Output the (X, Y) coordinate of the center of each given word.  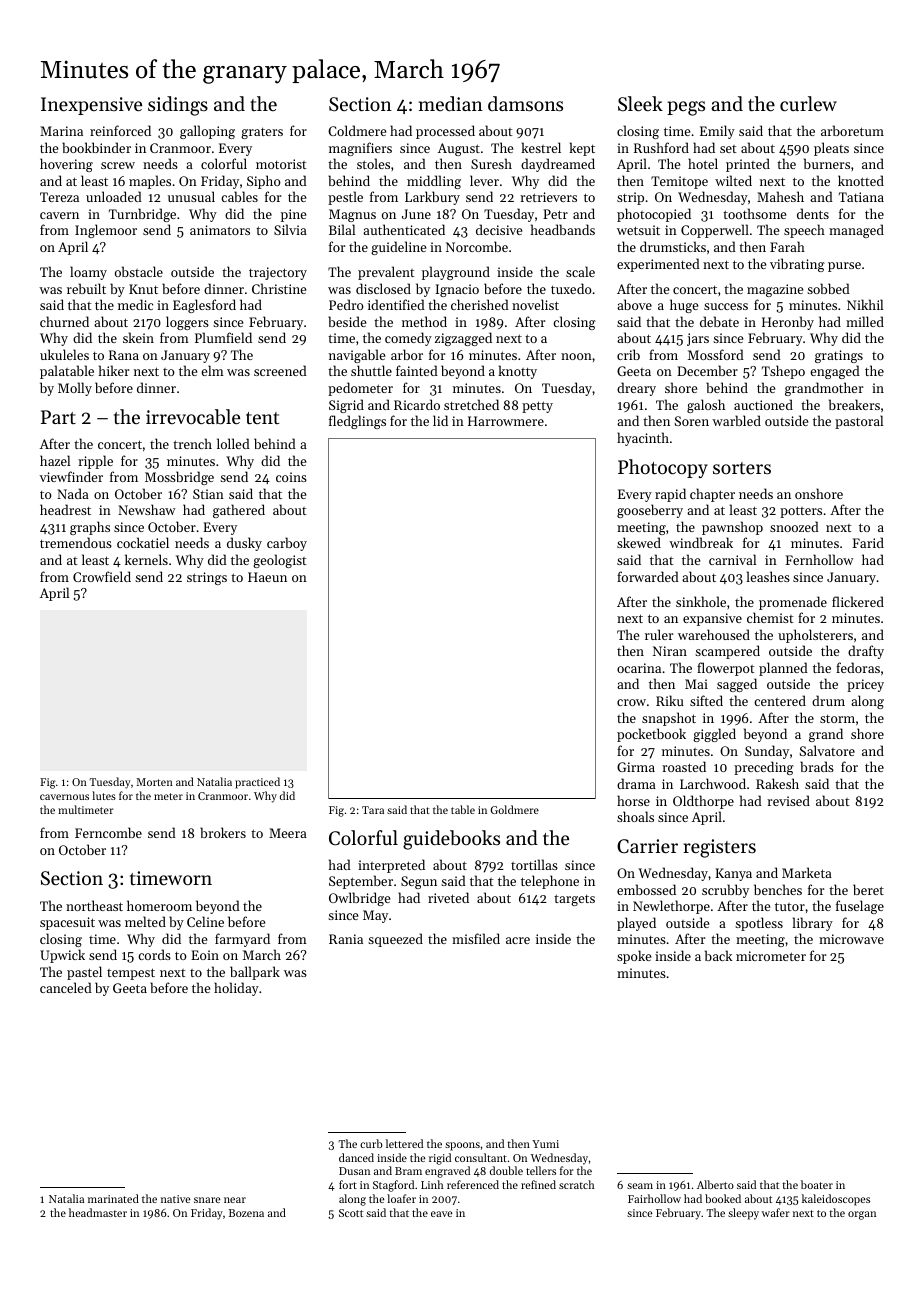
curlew (808, 103)
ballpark (255, 973)
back (718, 955)
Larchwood (713, 783)
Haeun (267, 577)
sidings (178, 106)
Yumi (545, 1144)
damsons (525, 103)
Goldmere (514, 809)
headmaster (98, 1212)
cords (154, 954)
